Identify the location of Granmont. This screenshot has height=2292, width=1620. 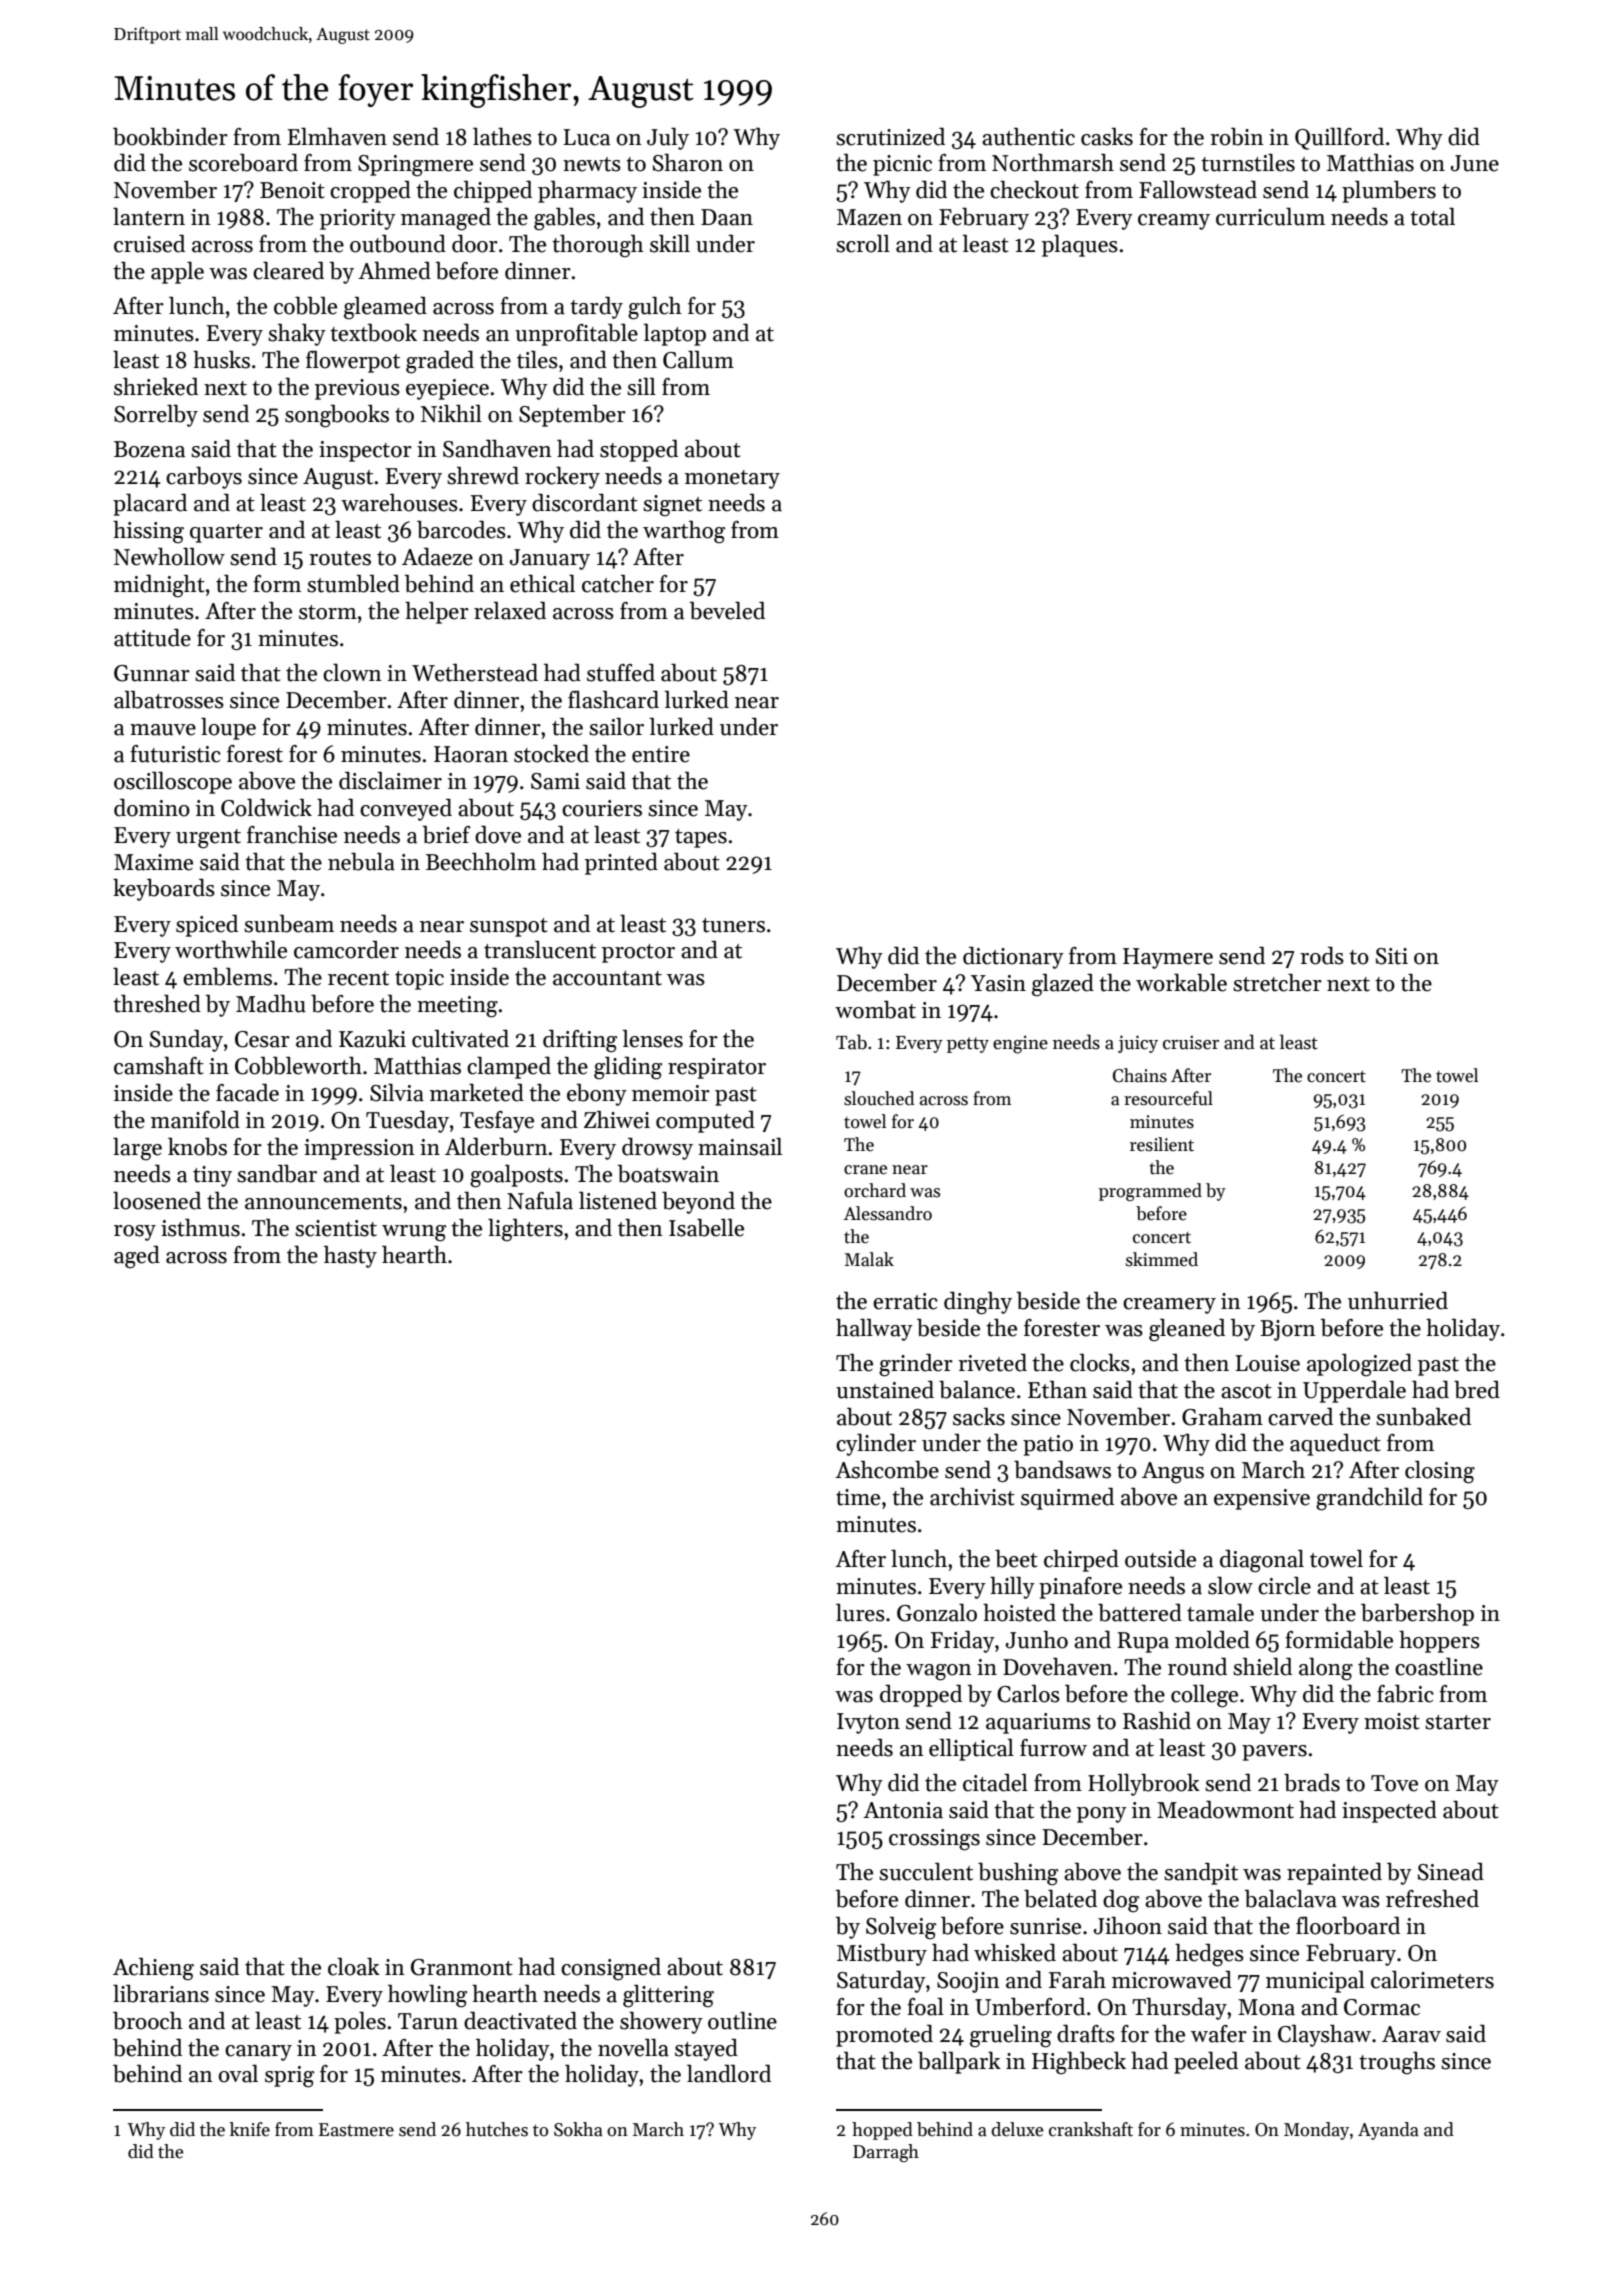
(462, 1967).
